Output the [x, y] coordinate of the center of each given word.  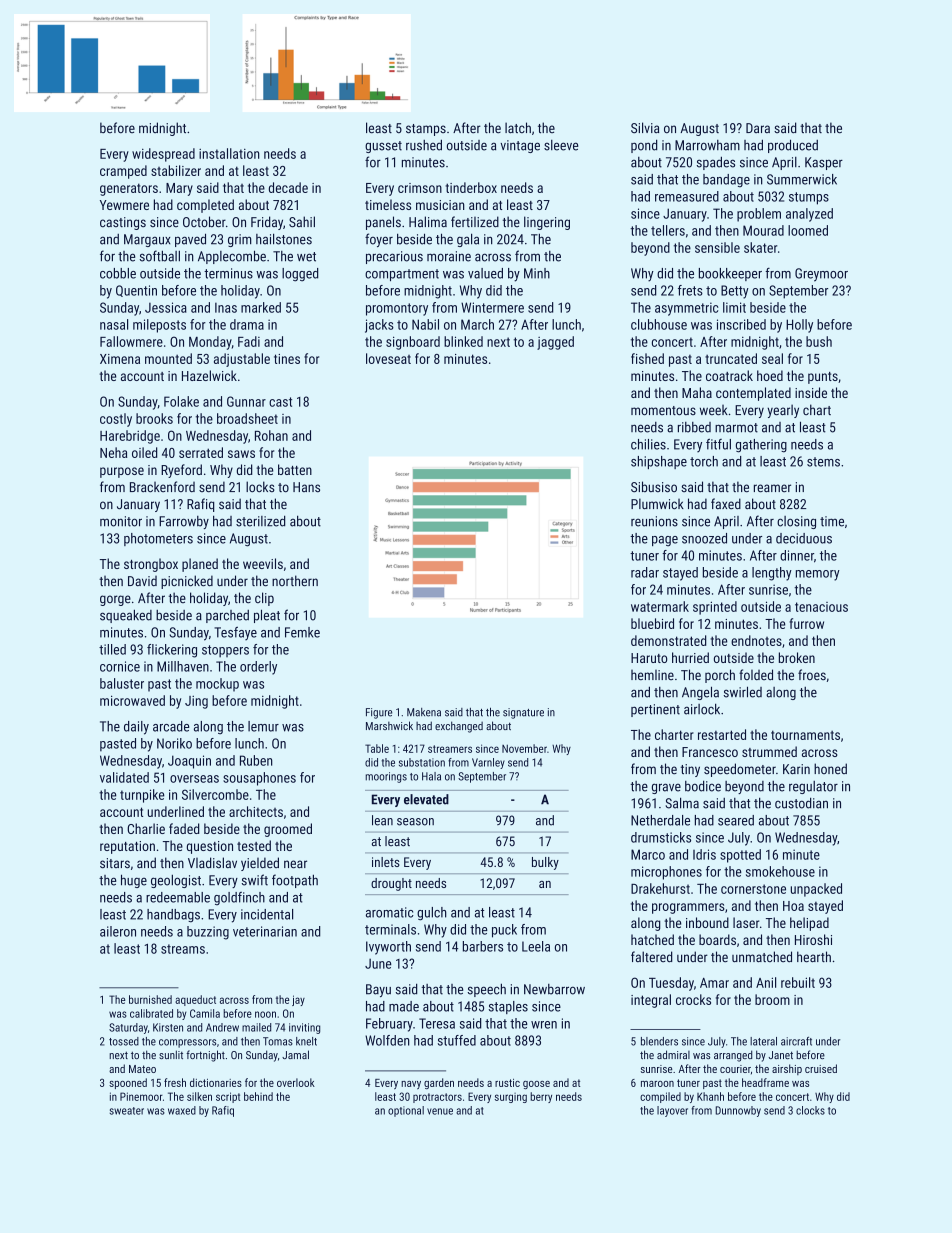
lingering [547, 223]
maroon [657, 1084]
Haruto [649, 658]
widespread [163, 155]
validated [124, 777]
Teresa [437, 1023]
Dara [758, 128]
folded [756, 674]
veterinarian [265, 931]
